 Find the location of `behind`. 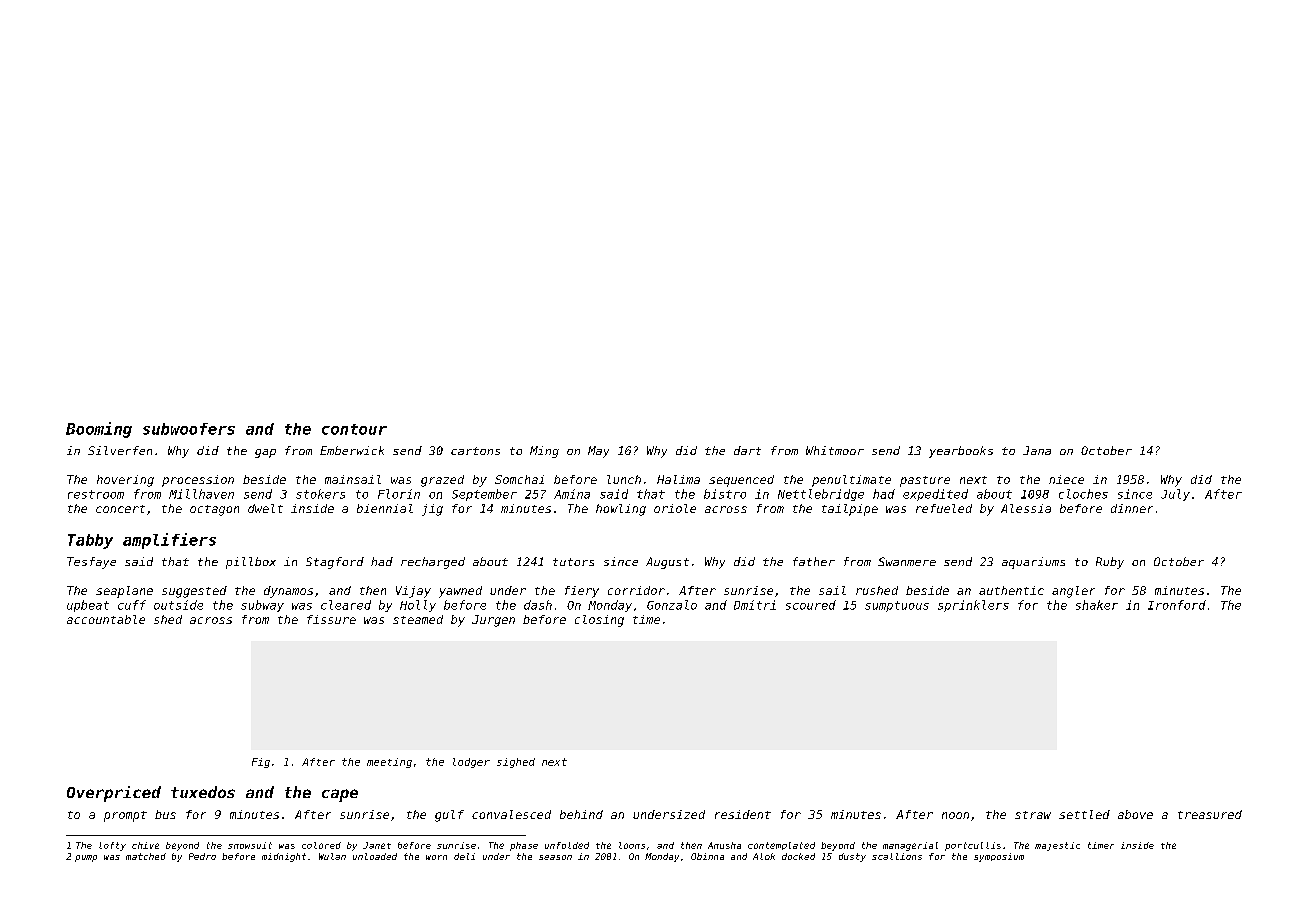

behind is located at coordinates (581, 814).
